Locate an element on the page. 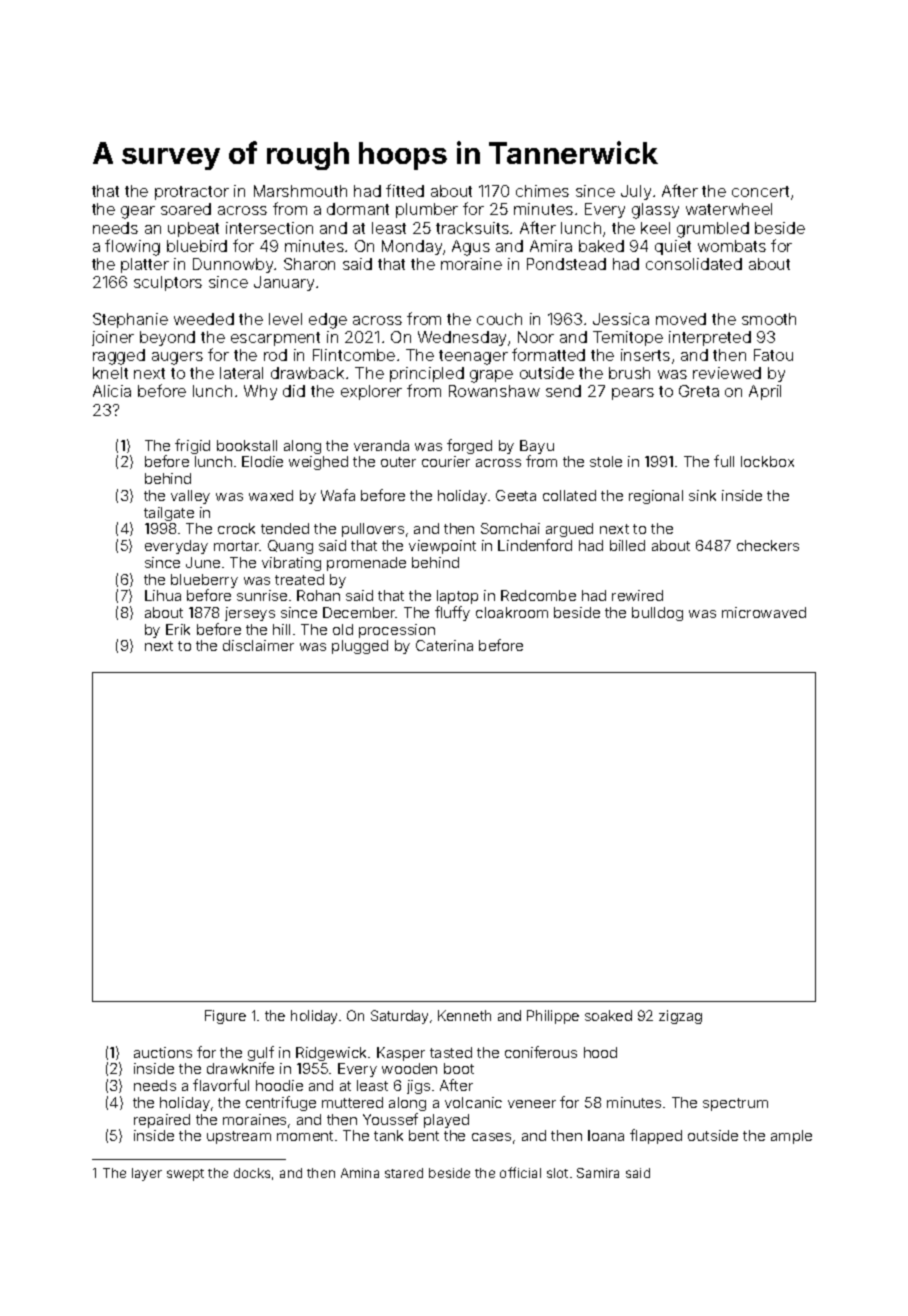 The height and width of the page is (1316, 908). flapped is located at coordinates (656, 1136).
